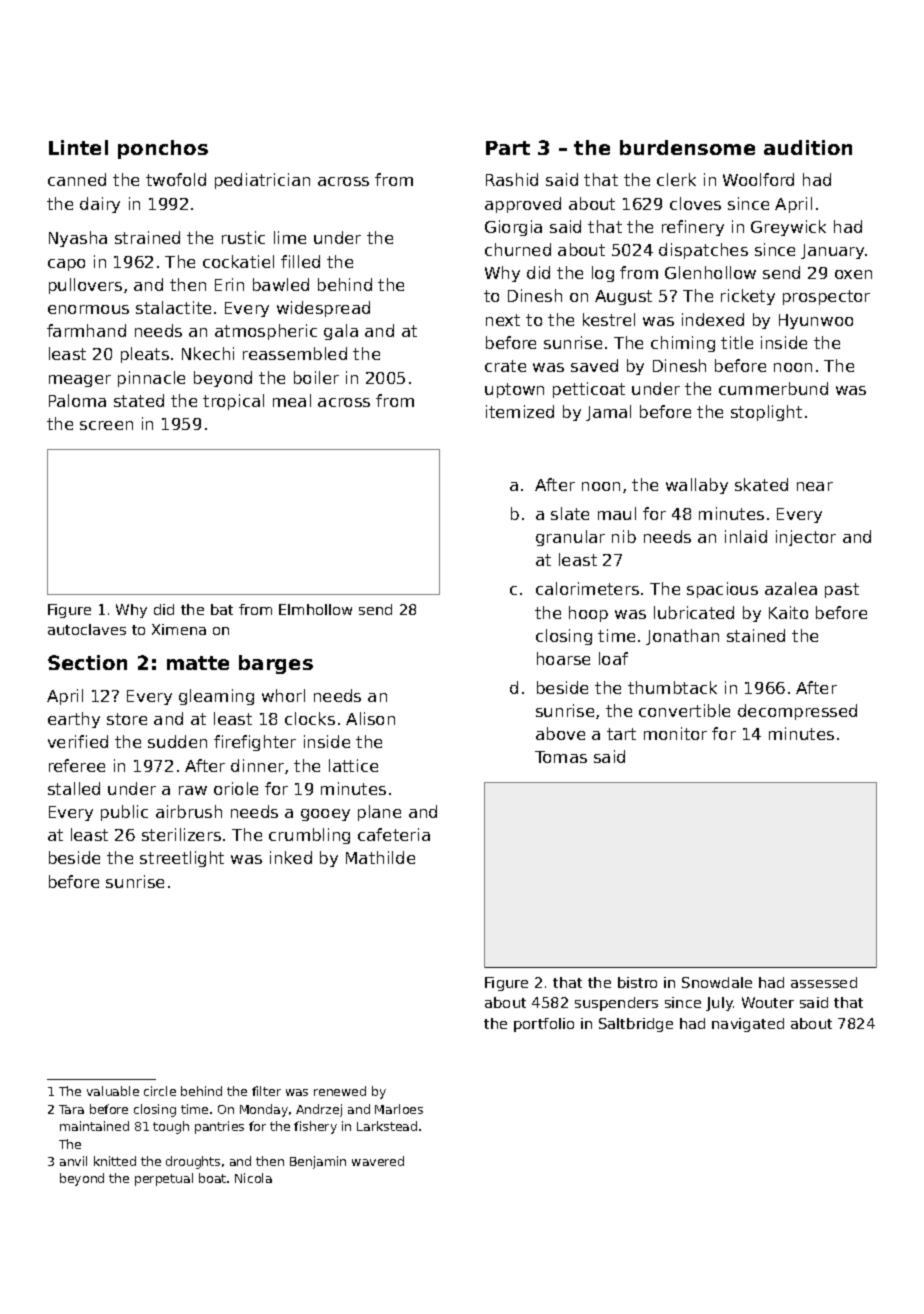  Describe the element at coordinates (773, 388) in the screenshot. I see `cummerbund` at that location.
